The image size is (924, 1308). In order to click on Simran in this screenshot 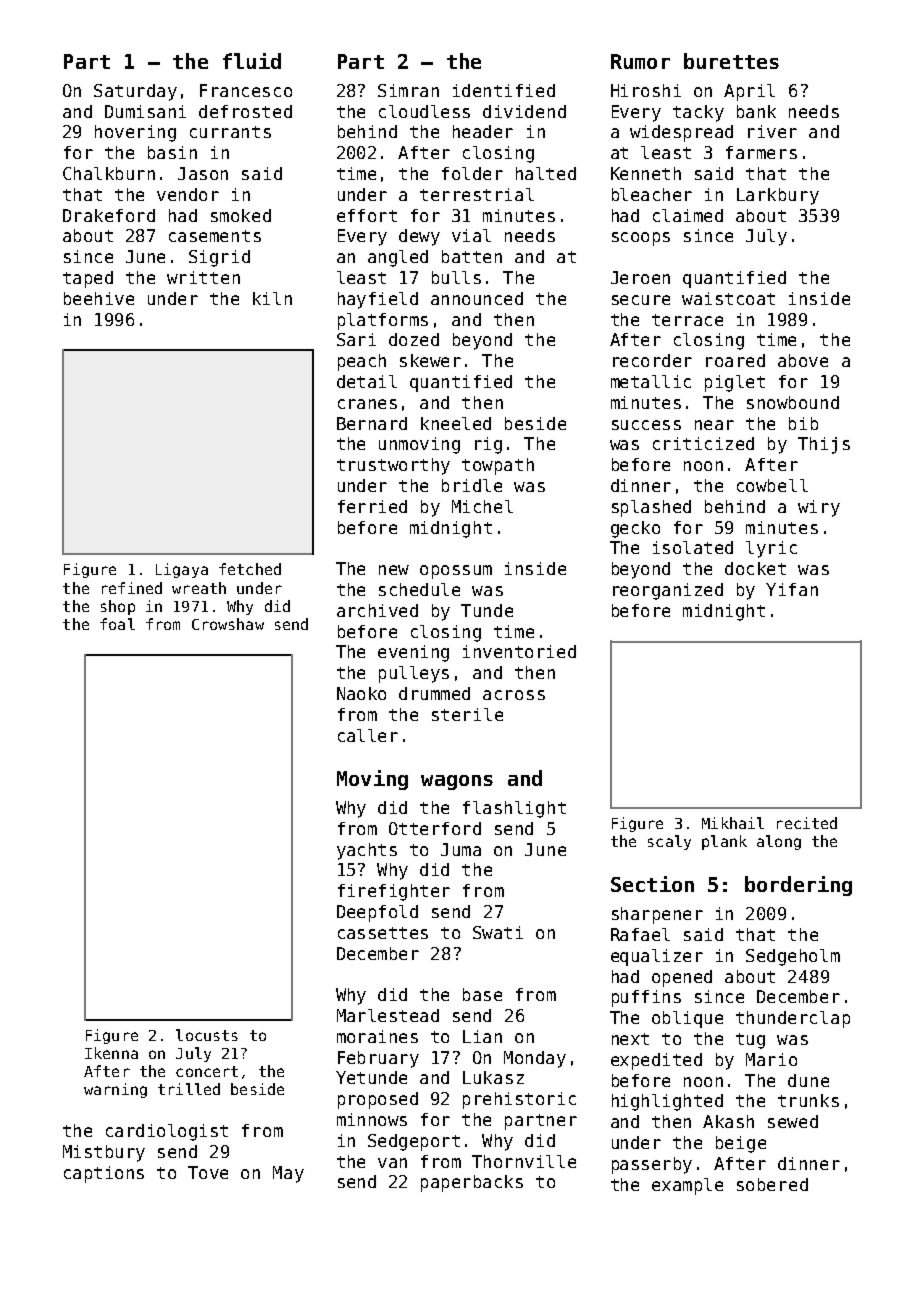, I will do `click(408, 90)`.
